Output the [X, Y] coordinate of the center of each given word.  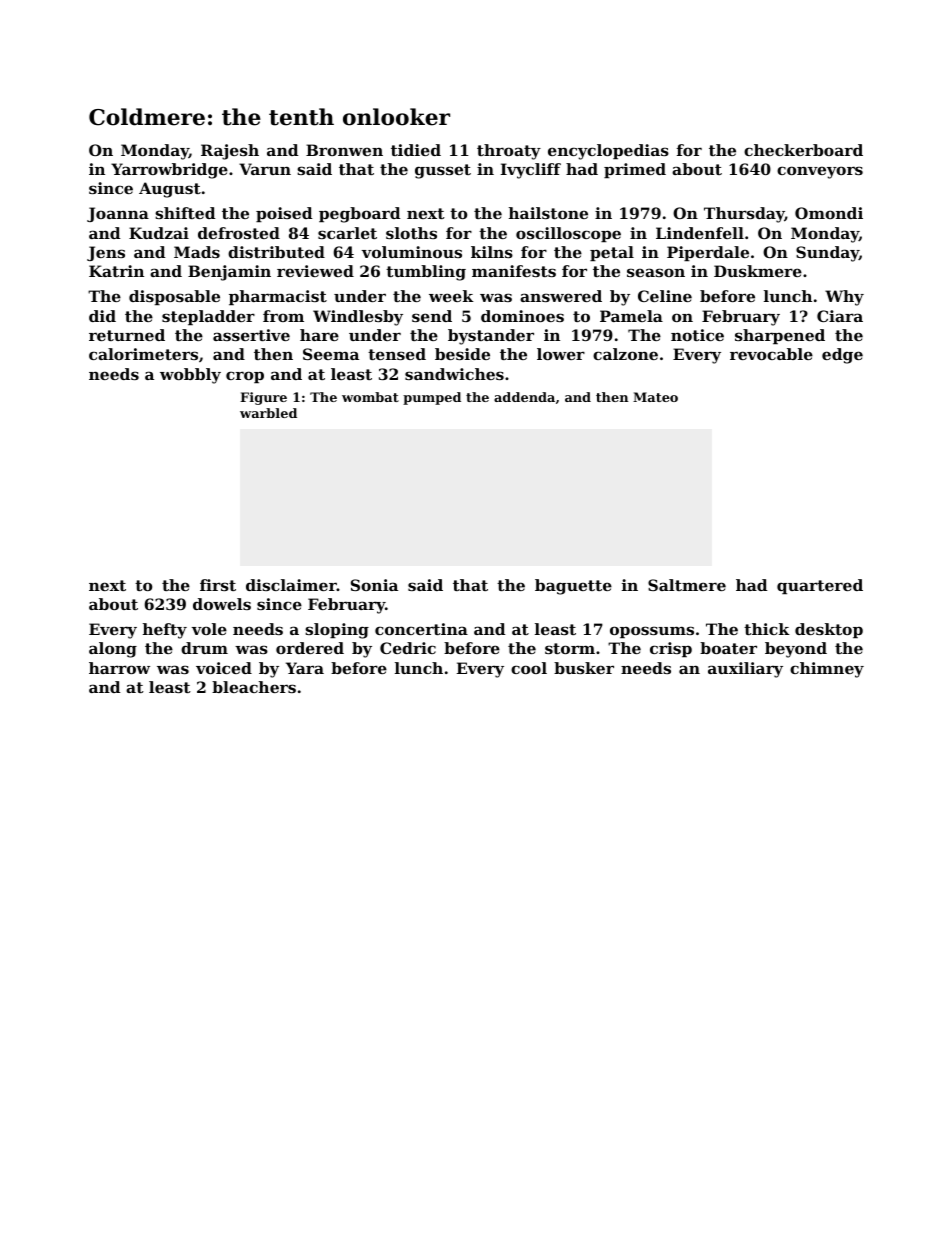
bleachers [254, 687]
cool [529, 668]
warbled [268, 413]
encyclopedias [608, 152]
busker [584, 668]
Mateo [655, 397]
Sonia [374, 585]
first [218, 585]
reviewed [315, 271]
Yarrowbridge [169, 171]
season [656, 272]
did [102, 316]
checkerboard [803, 150]
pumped [432, 398]
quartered [820, 586]
